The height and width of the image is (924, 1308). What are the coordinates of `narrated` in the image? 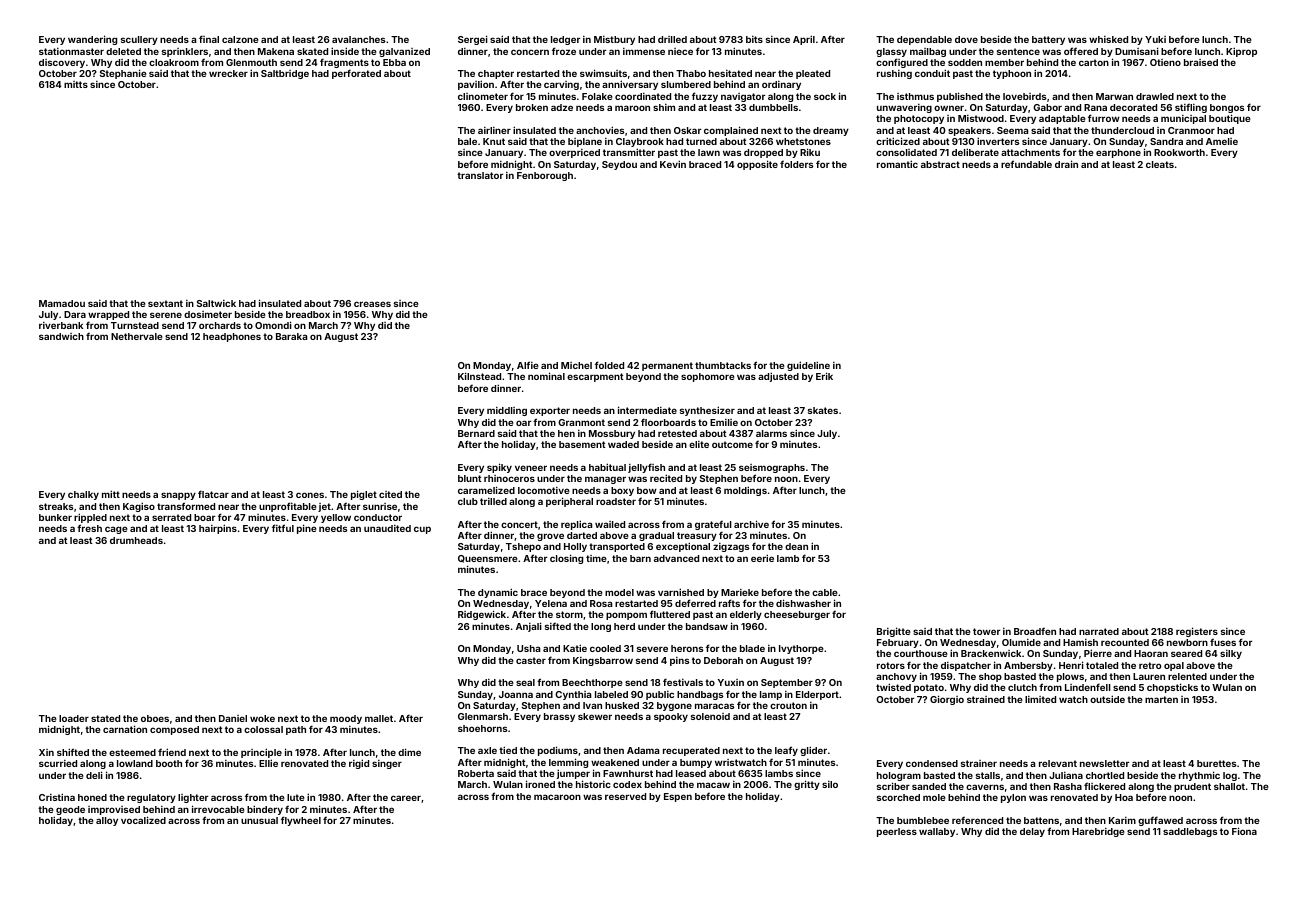 It's located at (1099, 631).
